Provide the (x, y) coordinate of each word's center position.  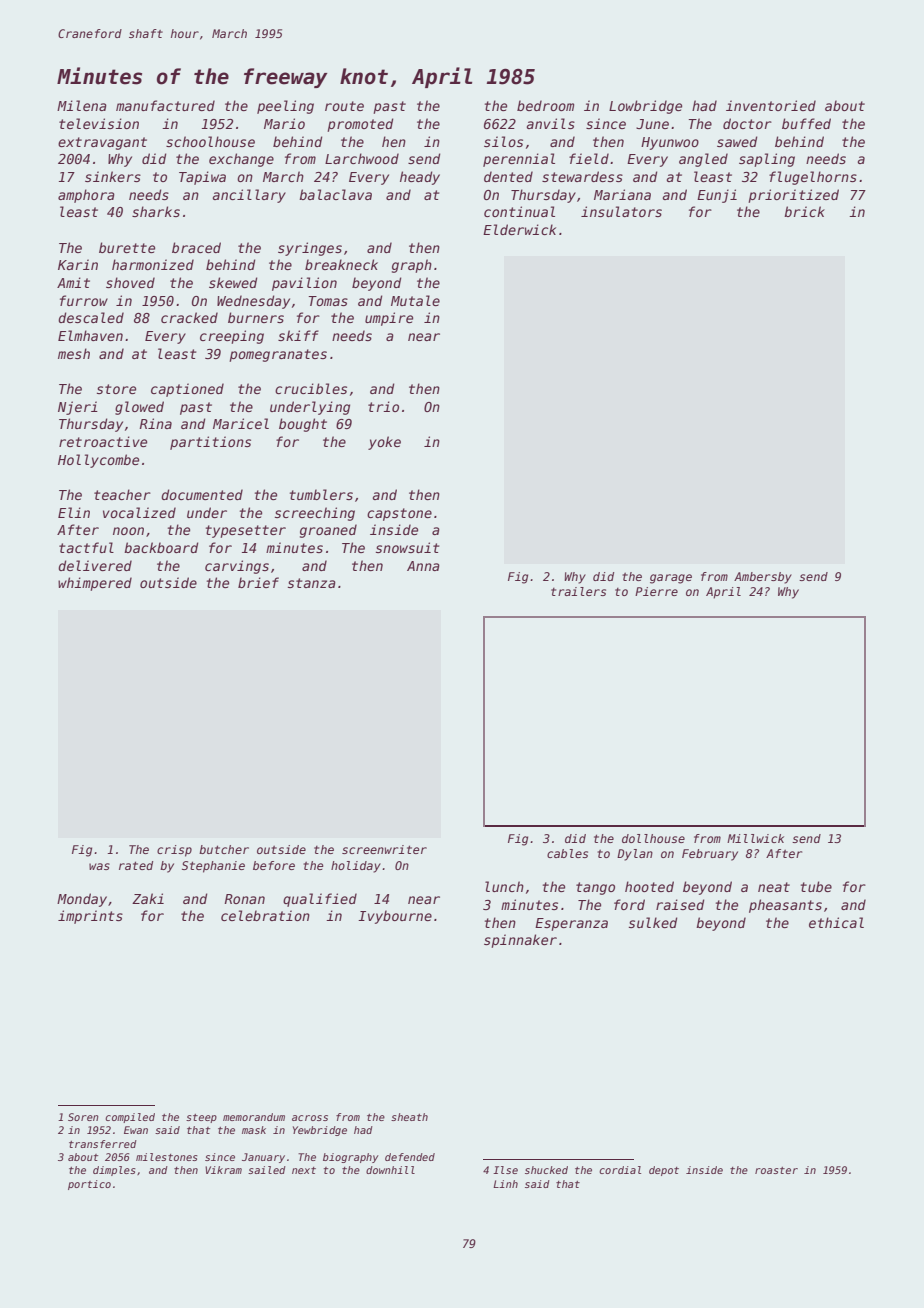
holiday (356, 867)
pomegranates (278, 355)
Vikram (223, 1170)
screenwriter (384, 849)
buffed (806, 123)
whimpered (95, 584)
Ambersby (763, 578)
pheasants (785, 906)
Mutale (415, 300)
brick (804, 211)
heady (420, 178)
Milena (82, 105)
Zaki (148, 898)
